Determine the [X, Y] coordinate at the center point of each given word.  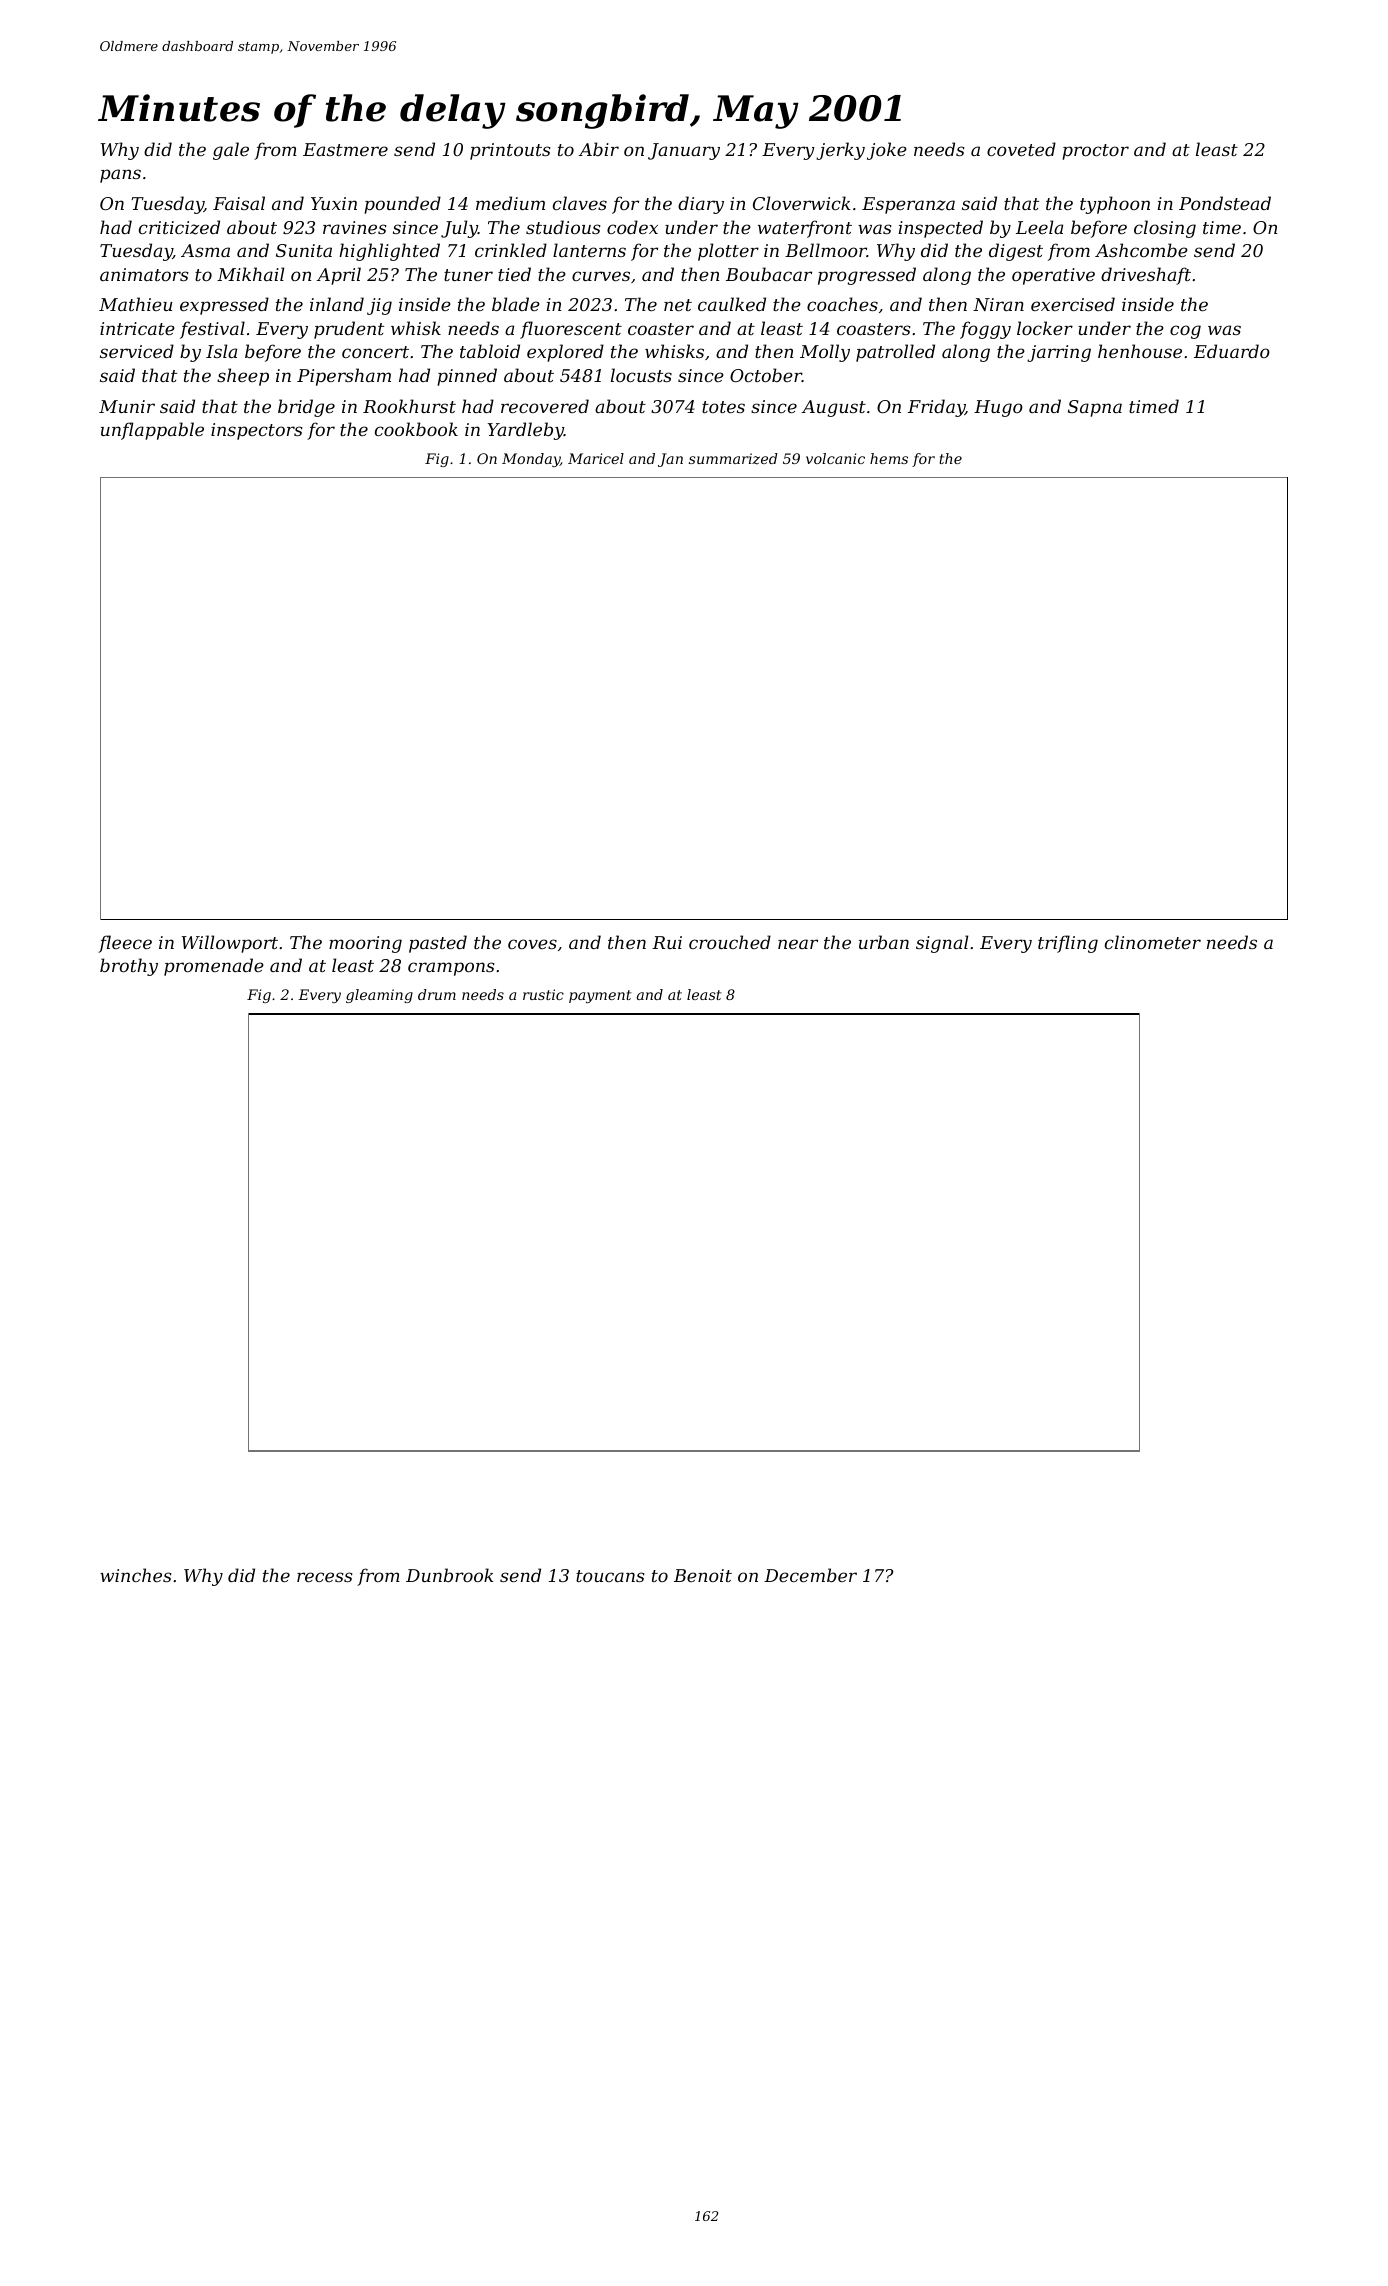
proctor [1095, 152]
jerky [840, 151]
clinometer [1153, 942]
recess [325, 1577]
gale [231, 151]
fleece [125, 944]
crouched [730, 942]
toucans [610, 1576]
